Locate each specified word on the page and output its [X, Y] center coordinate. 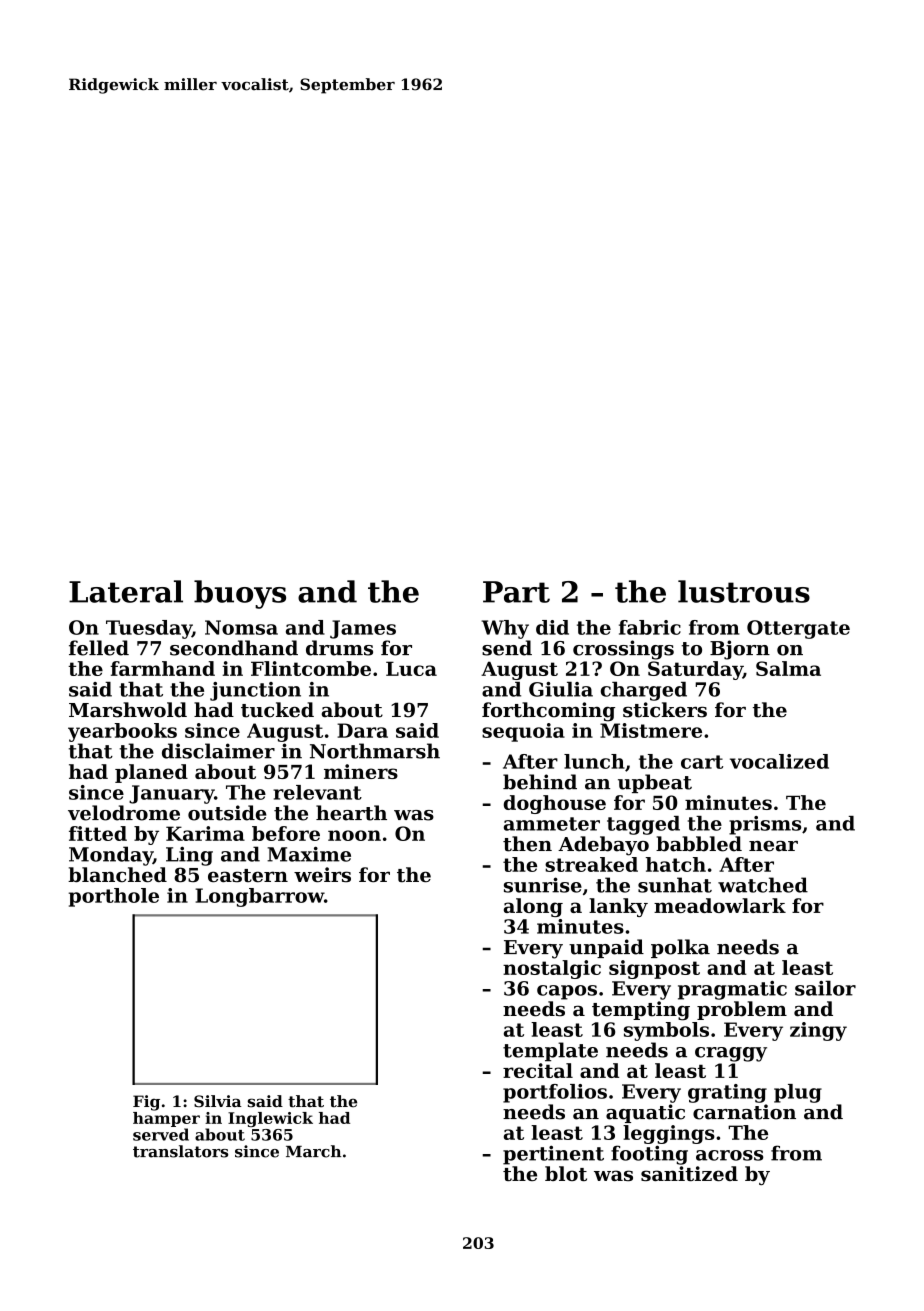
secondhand [234, 648]
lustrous [744, 591]
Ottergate [798, 629]
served [161, 1134]
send [507, 648]
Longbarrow [259, 897]
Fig [146, 1103]
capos [567, 992]
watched [763, 885]
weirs [322, 874]
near [773, 846]
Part [516, 592]
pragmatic [732, 990]
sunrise [543, 885]
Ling [189, 856]
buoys [240, 594]
